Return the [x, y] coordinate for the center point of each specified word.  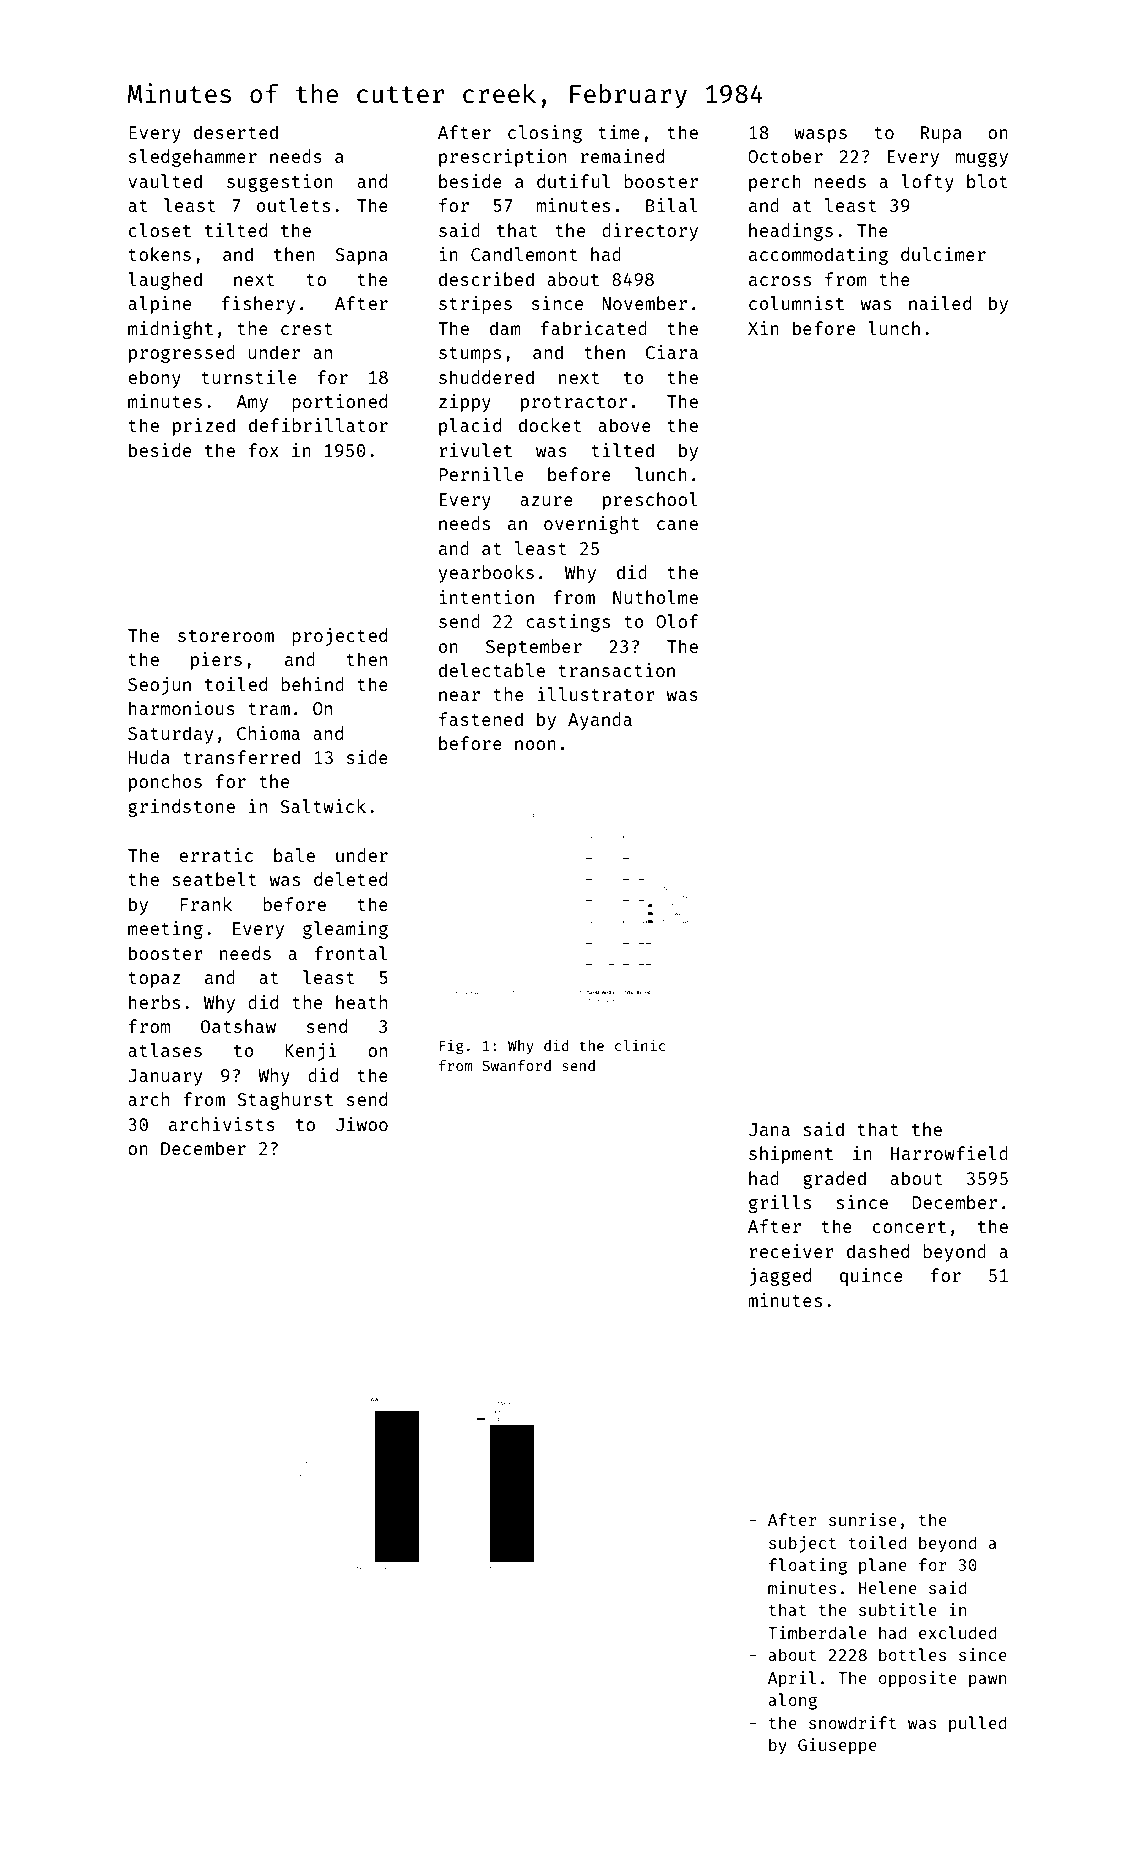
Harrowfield [949, 1153]
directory [650, 232]
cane [677, 525]
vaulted [165, 181]
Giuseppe [837, 1746]
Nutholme [655, 597]
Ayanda [600, 721]
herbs [154, 1002]
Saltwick [323, 806]
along [793, 1701]
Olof [677, 621]
